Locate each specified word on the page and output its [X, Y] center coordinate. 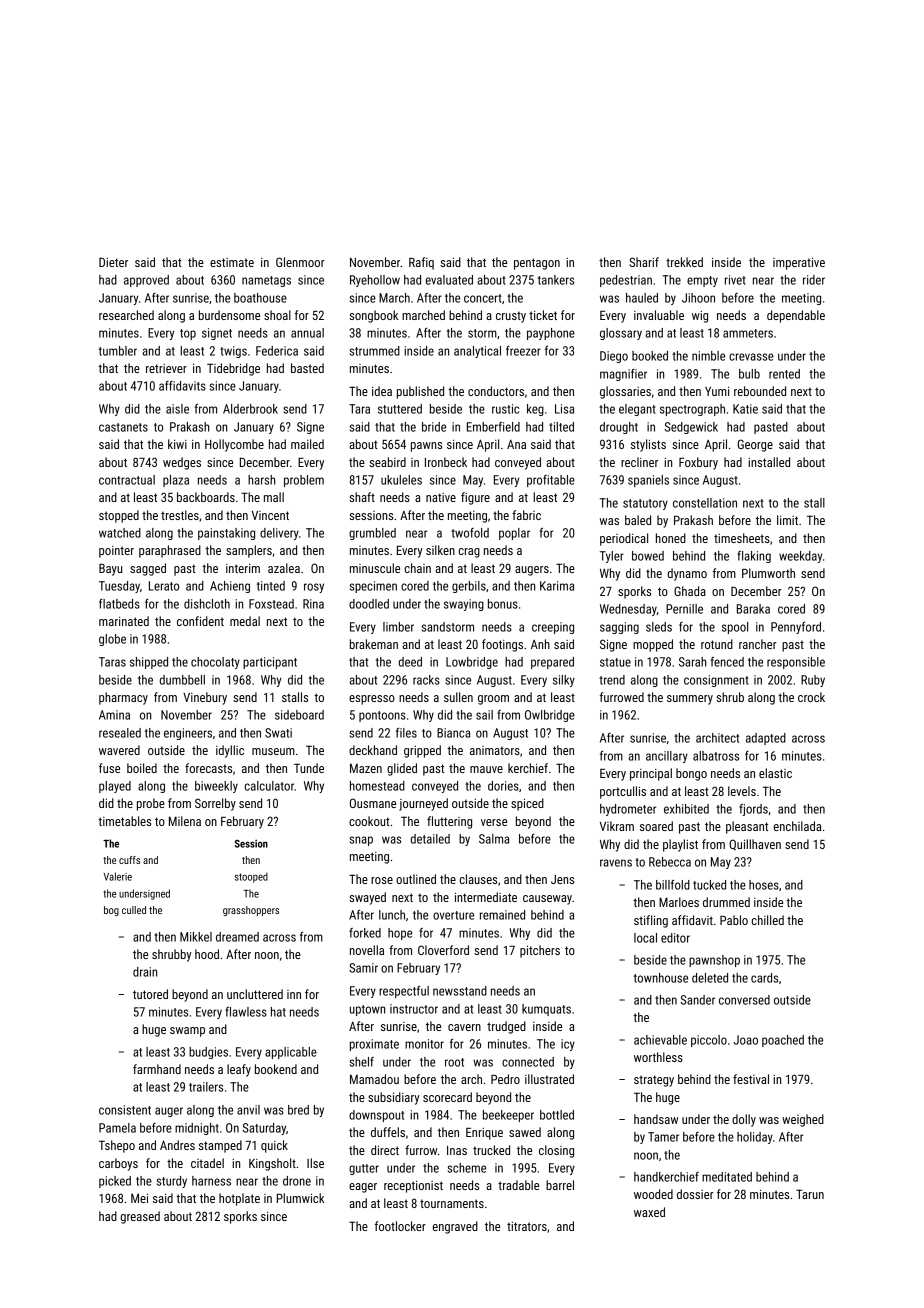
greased [140, 1217]
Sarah [692, 662]
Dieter [113, 262]
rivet [735, 280]
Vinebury [205, 698]
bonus [503, 604]
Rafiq [421, 263]
